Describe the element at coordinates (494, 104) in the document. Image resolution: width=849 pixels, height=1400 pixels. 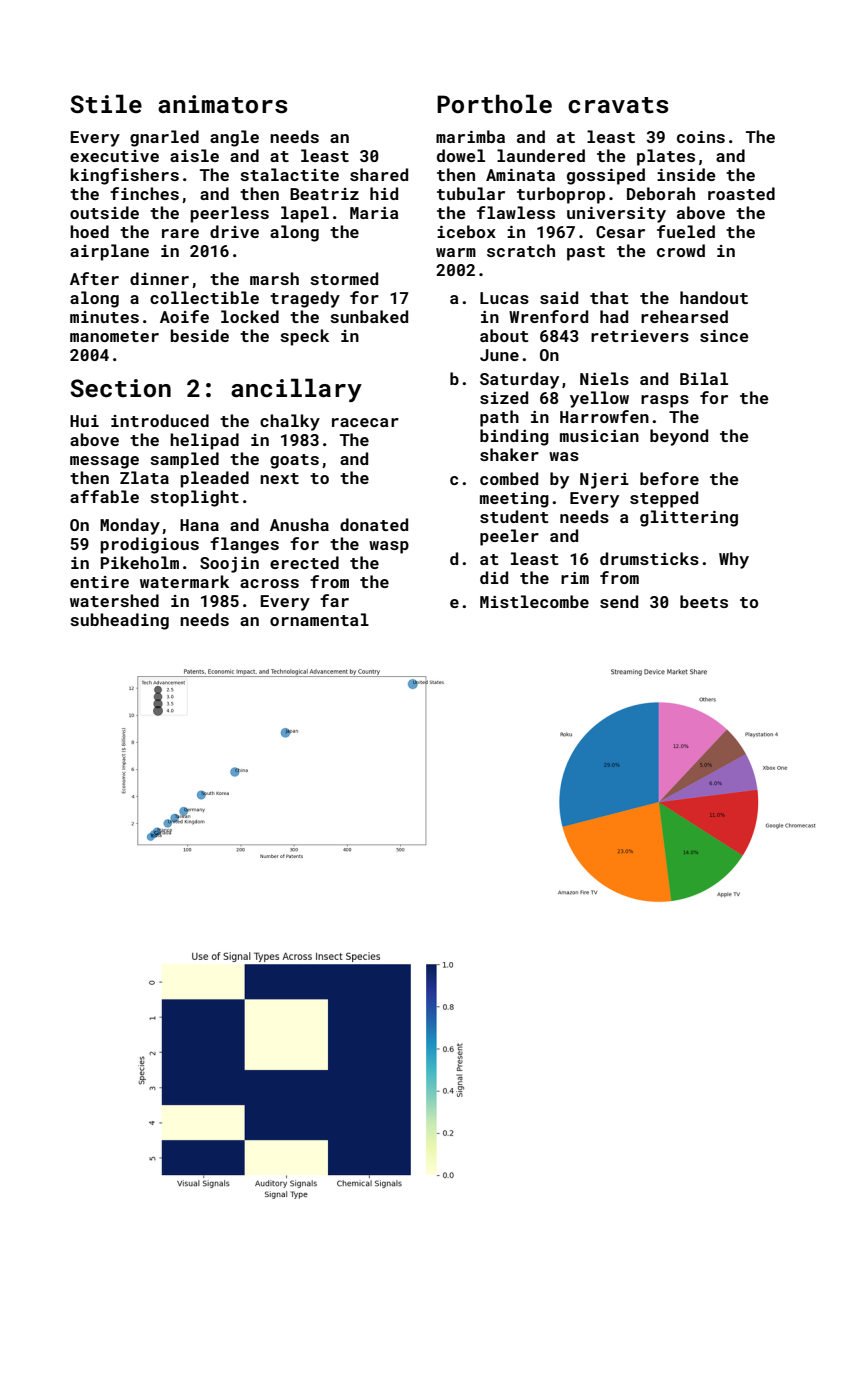
I see `Porthole` at that location.
